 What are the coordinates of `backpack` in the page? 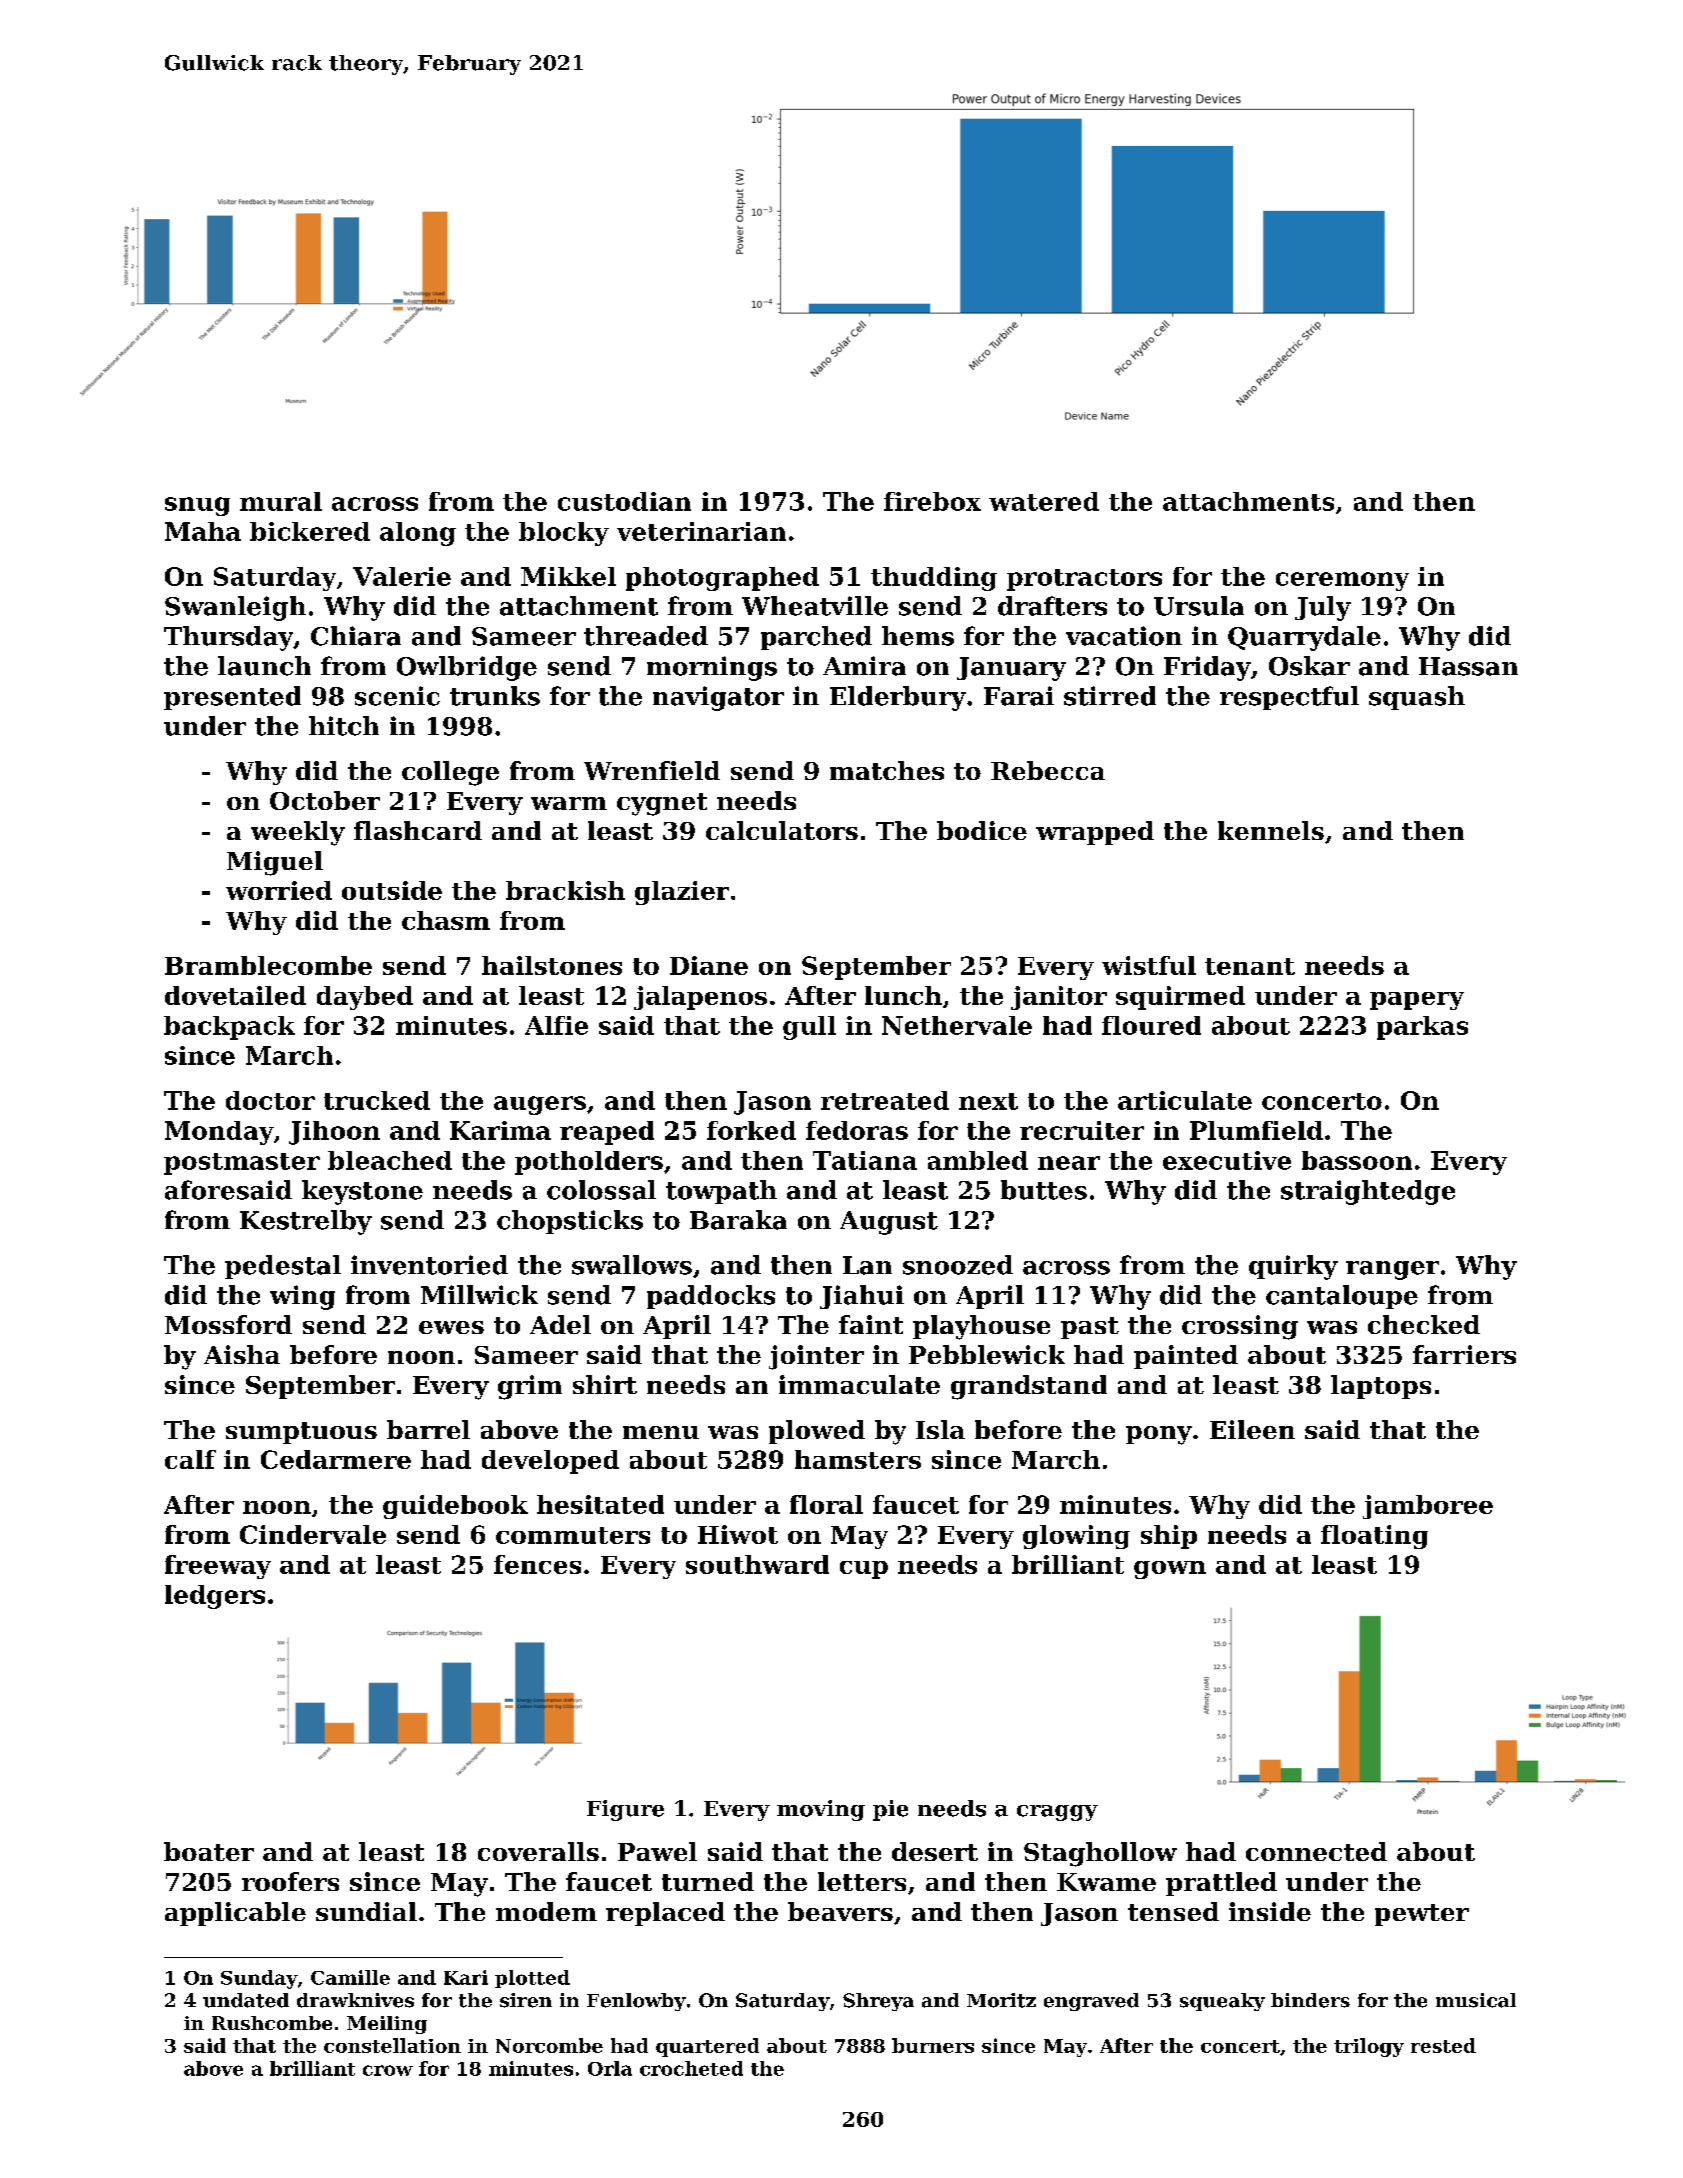 It's located at (229, 1028).
